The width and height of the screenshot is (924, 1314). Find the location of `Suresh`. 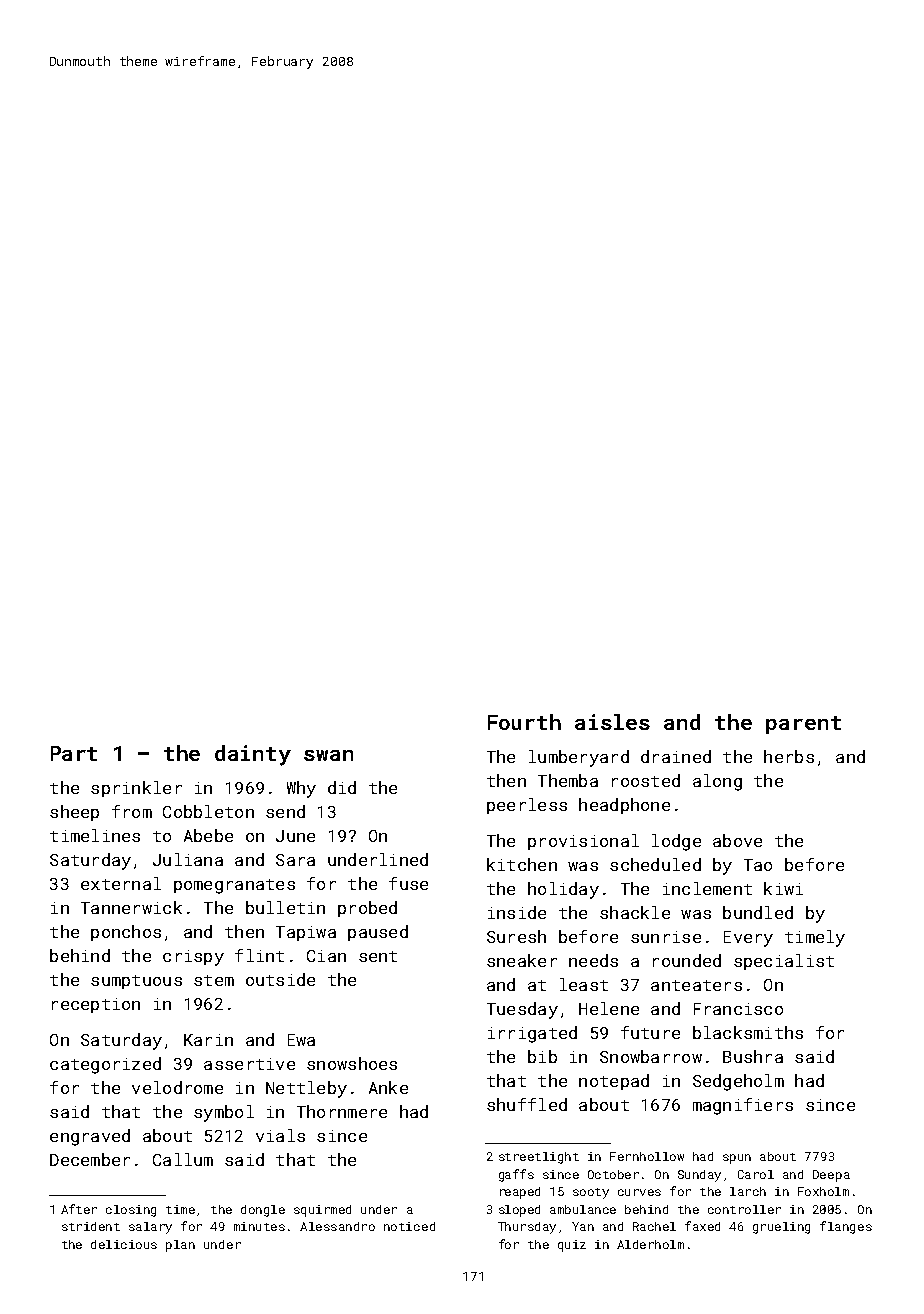

Suresh is located at coordinates (516, 936).
